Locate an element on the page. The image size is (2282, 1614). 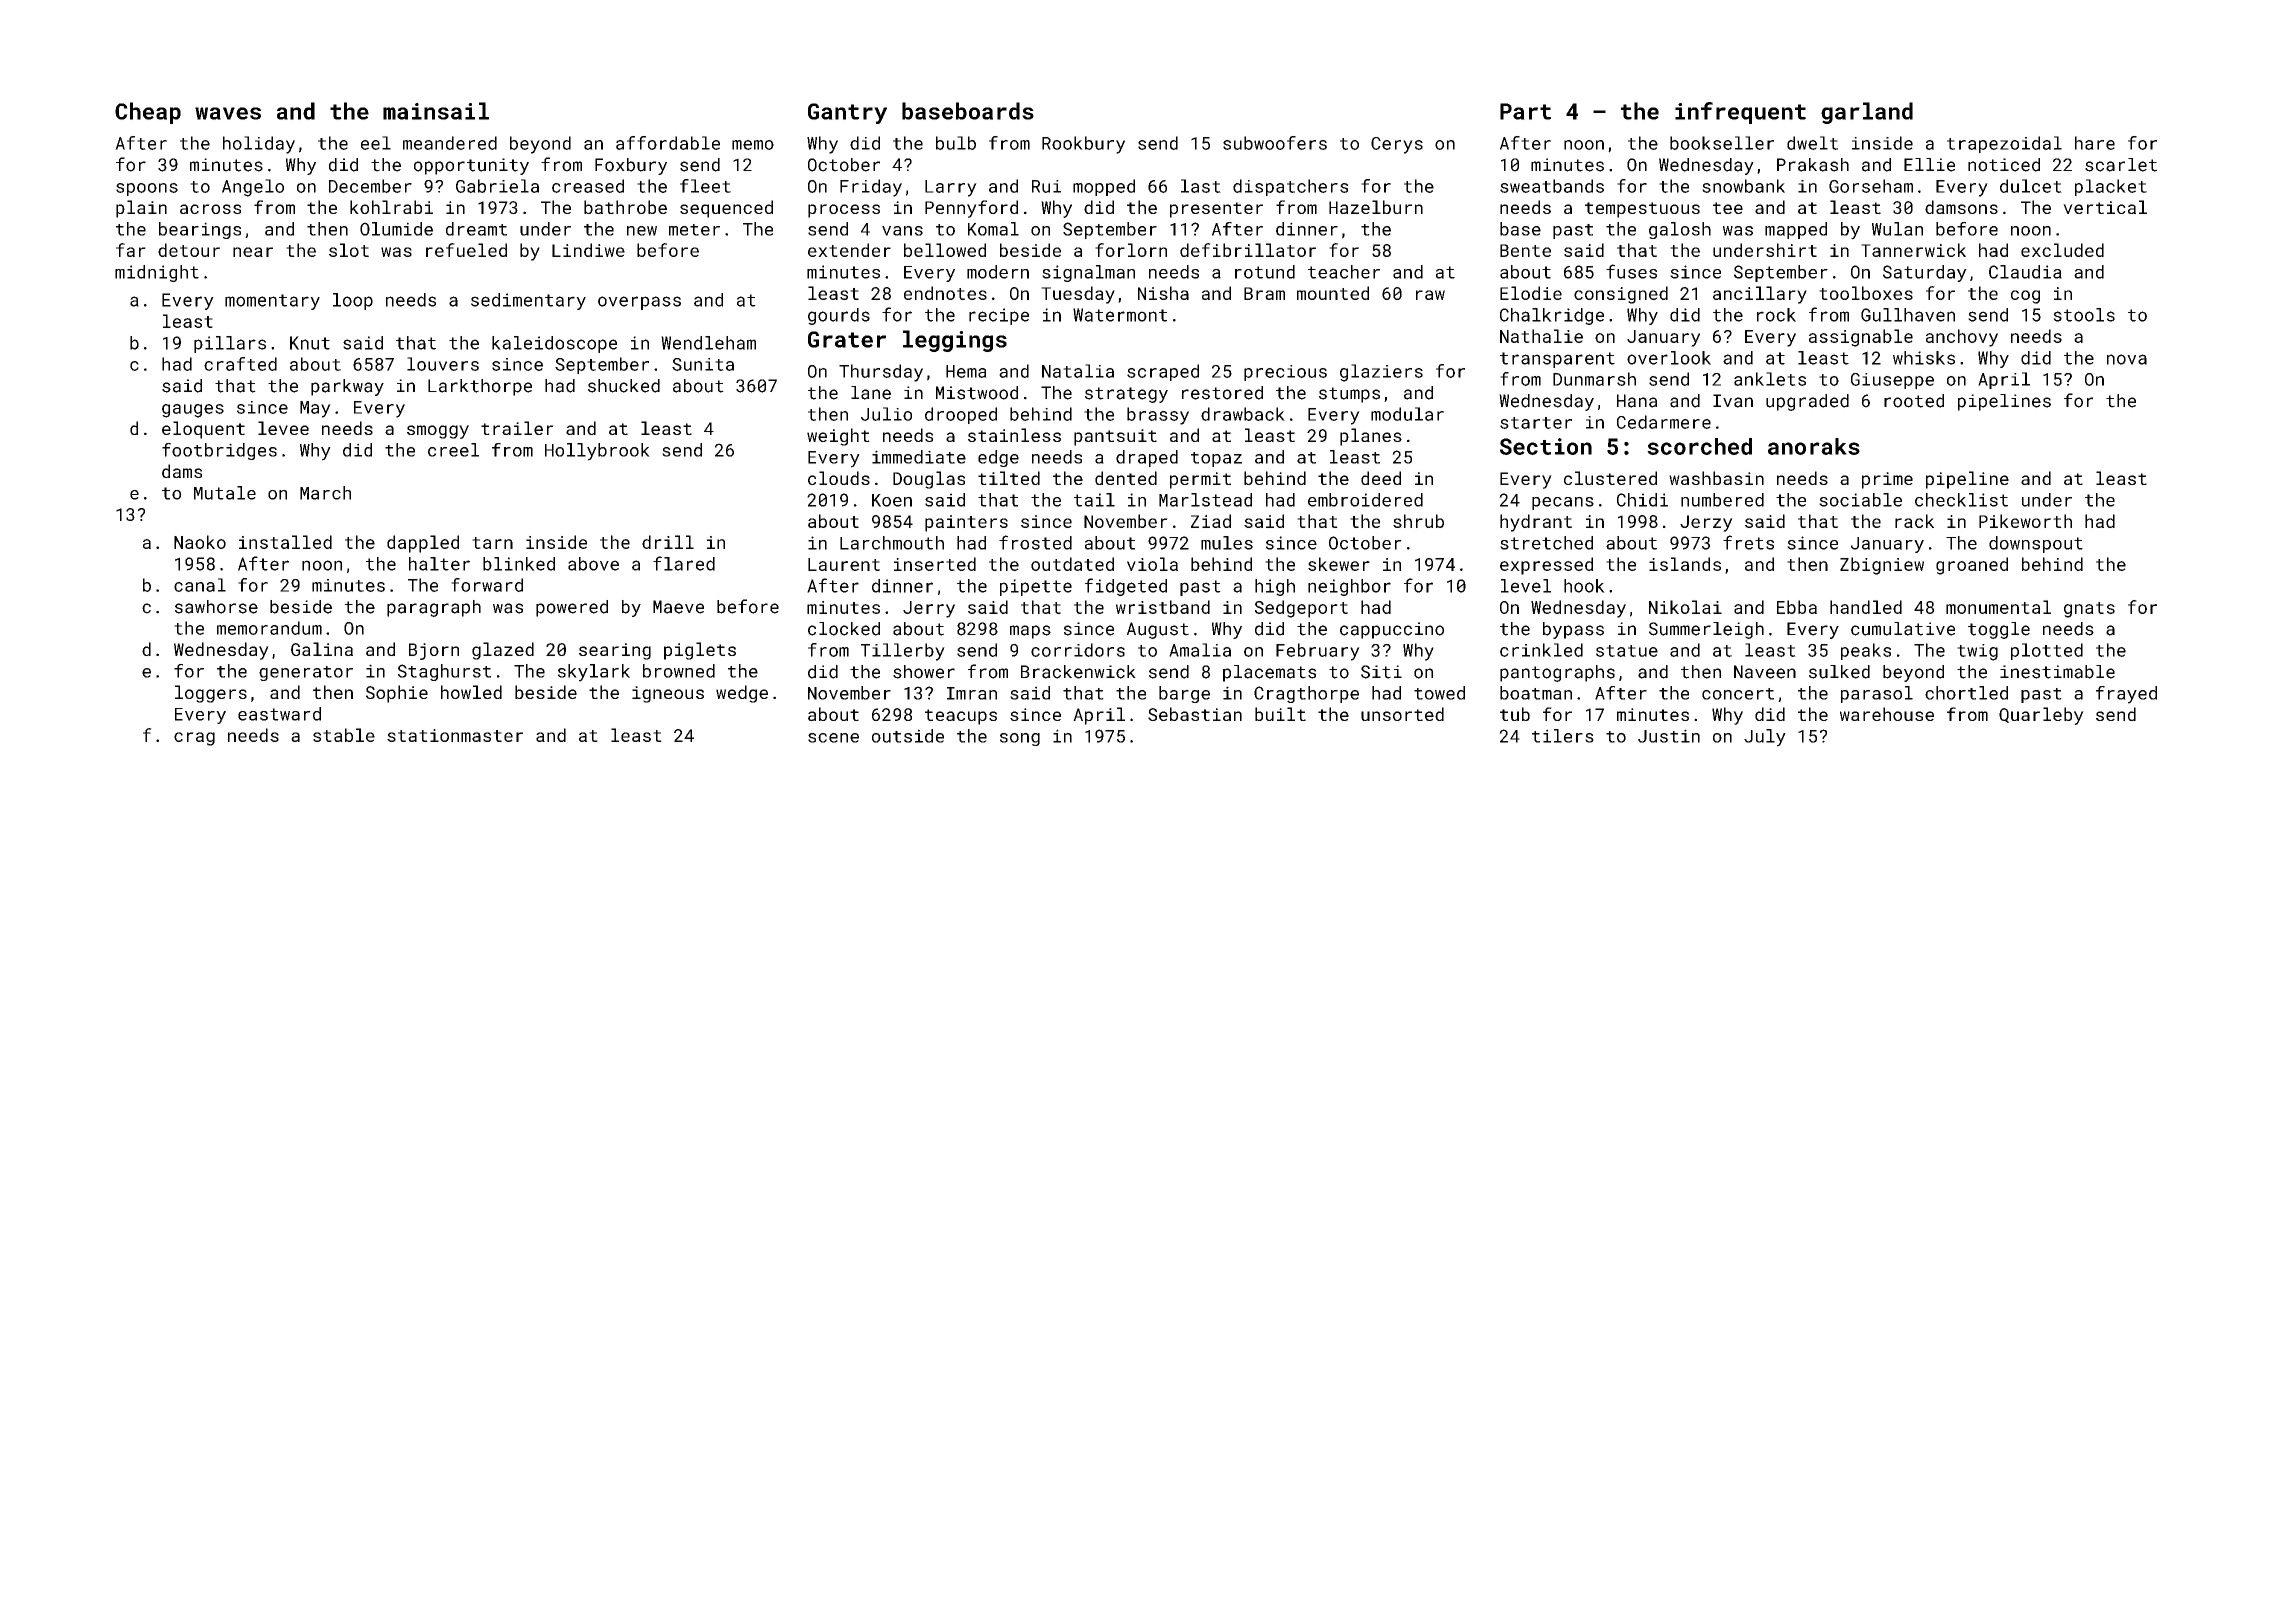
mainsail is located at coordinates (436, 111).
